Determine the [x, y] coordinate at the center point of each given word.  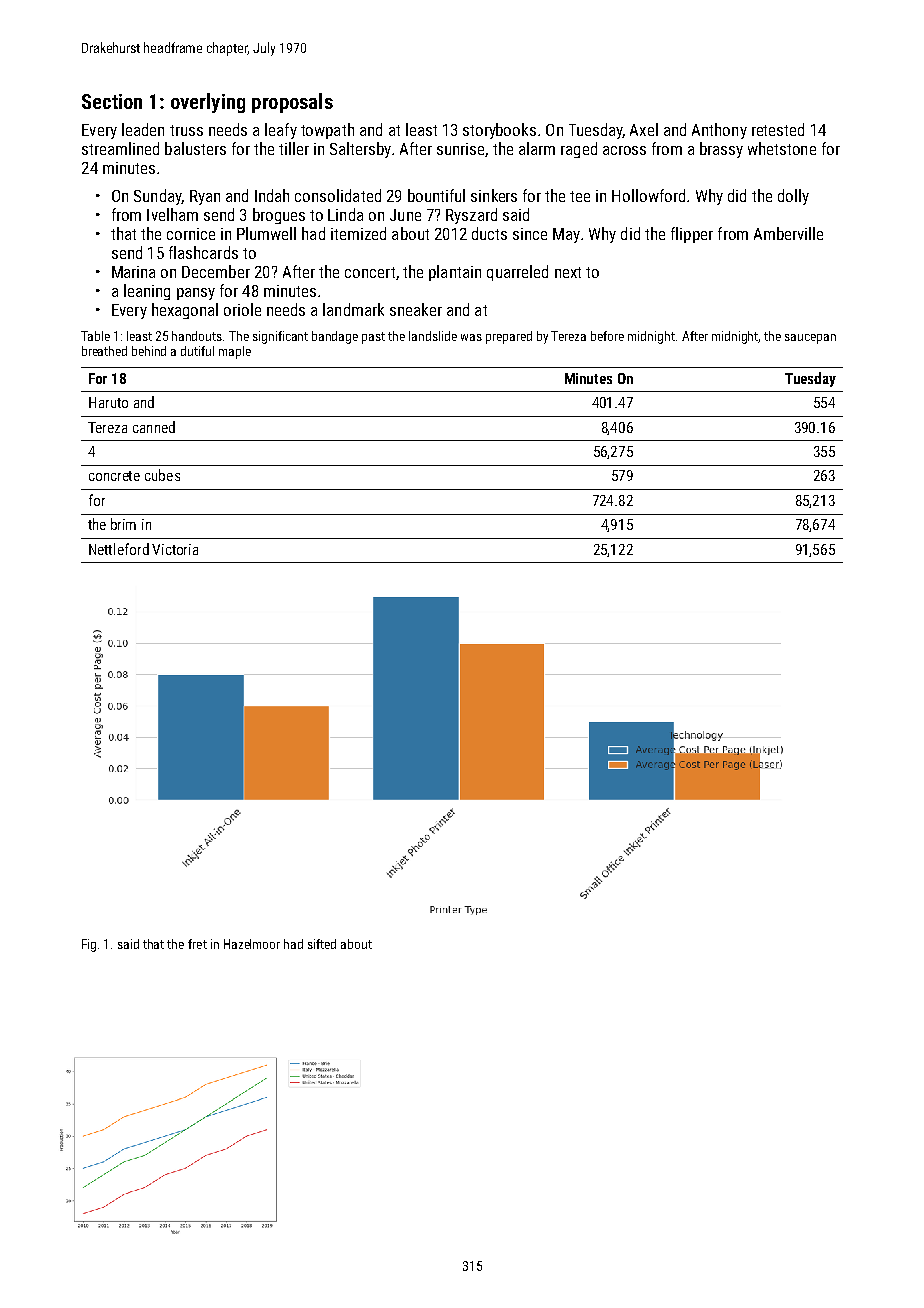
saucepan [810, 339]
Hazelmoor [252, 944]
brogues [279, 216]
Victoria [175, 549]
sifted [322, 944]
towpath [327, 131]
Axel [644, 129]
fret [197, 944]
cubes [162, 475]
